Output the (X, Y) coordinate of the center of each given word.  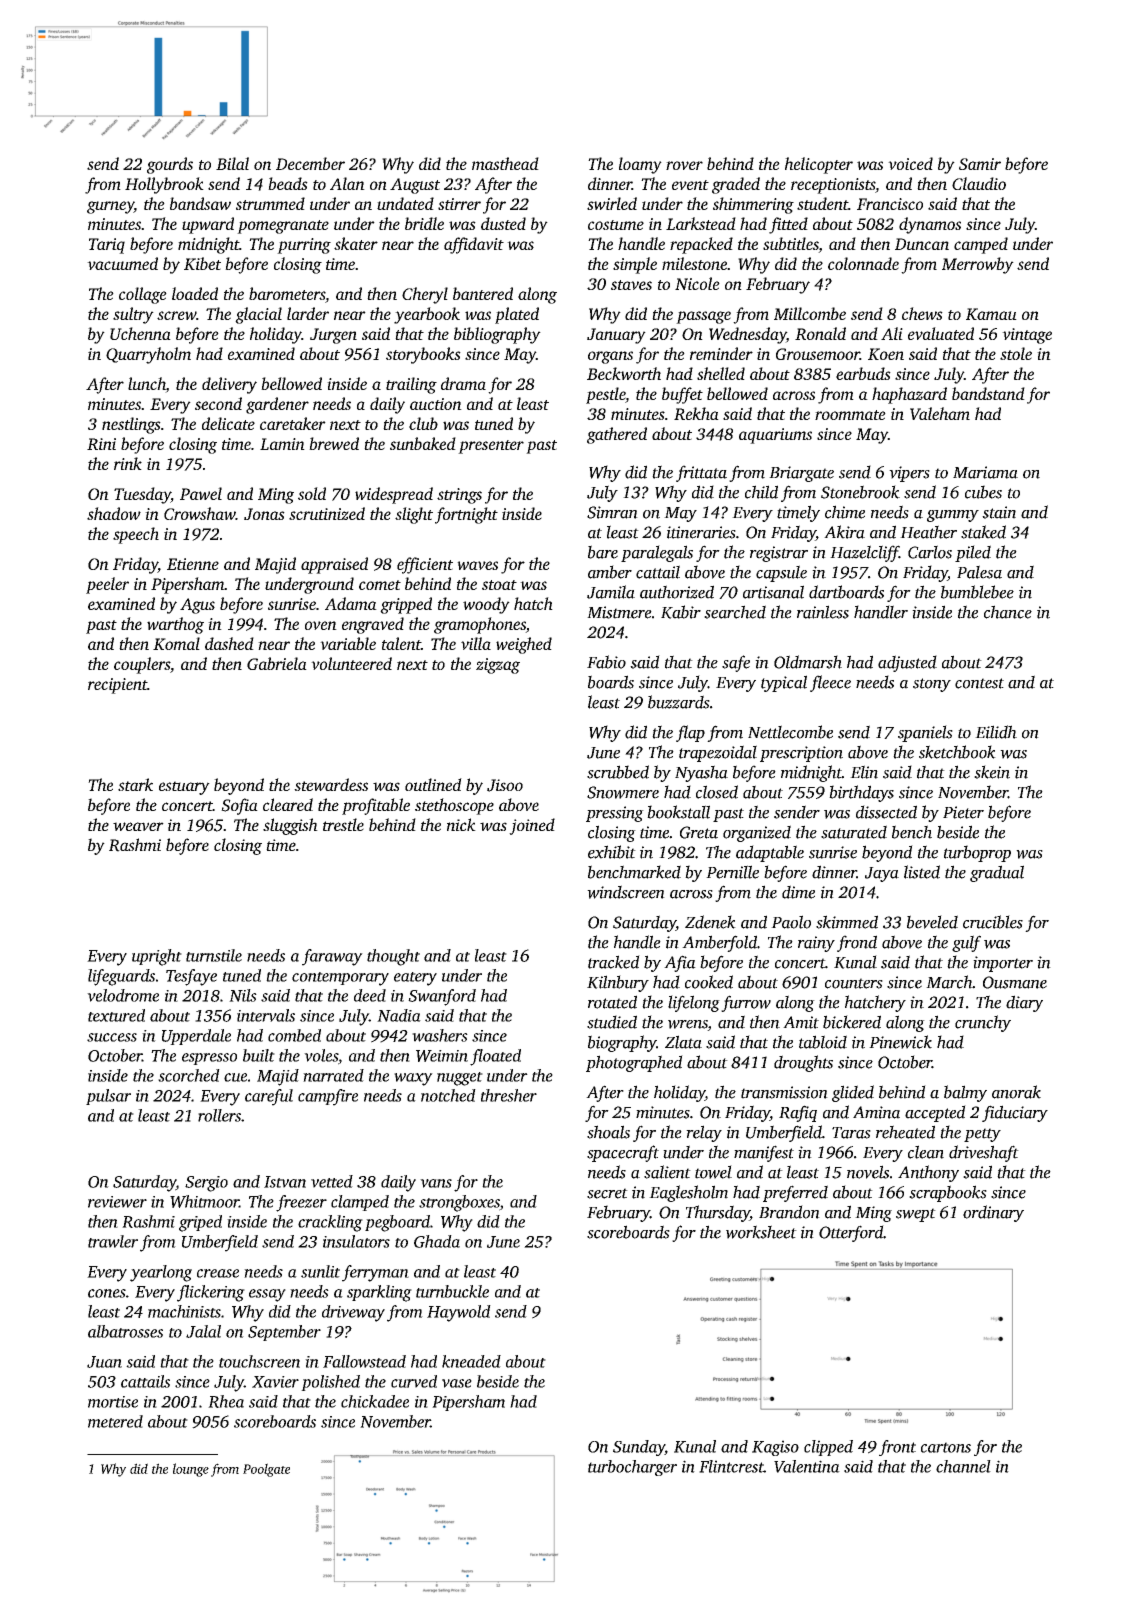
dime (798, 892)
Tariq (107, 246)
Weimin (442, 1056)
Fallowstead (364, 1361)
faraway (332, 957)
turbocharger (632, 1468)
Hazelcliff (864, 553)
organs (610, 357)
